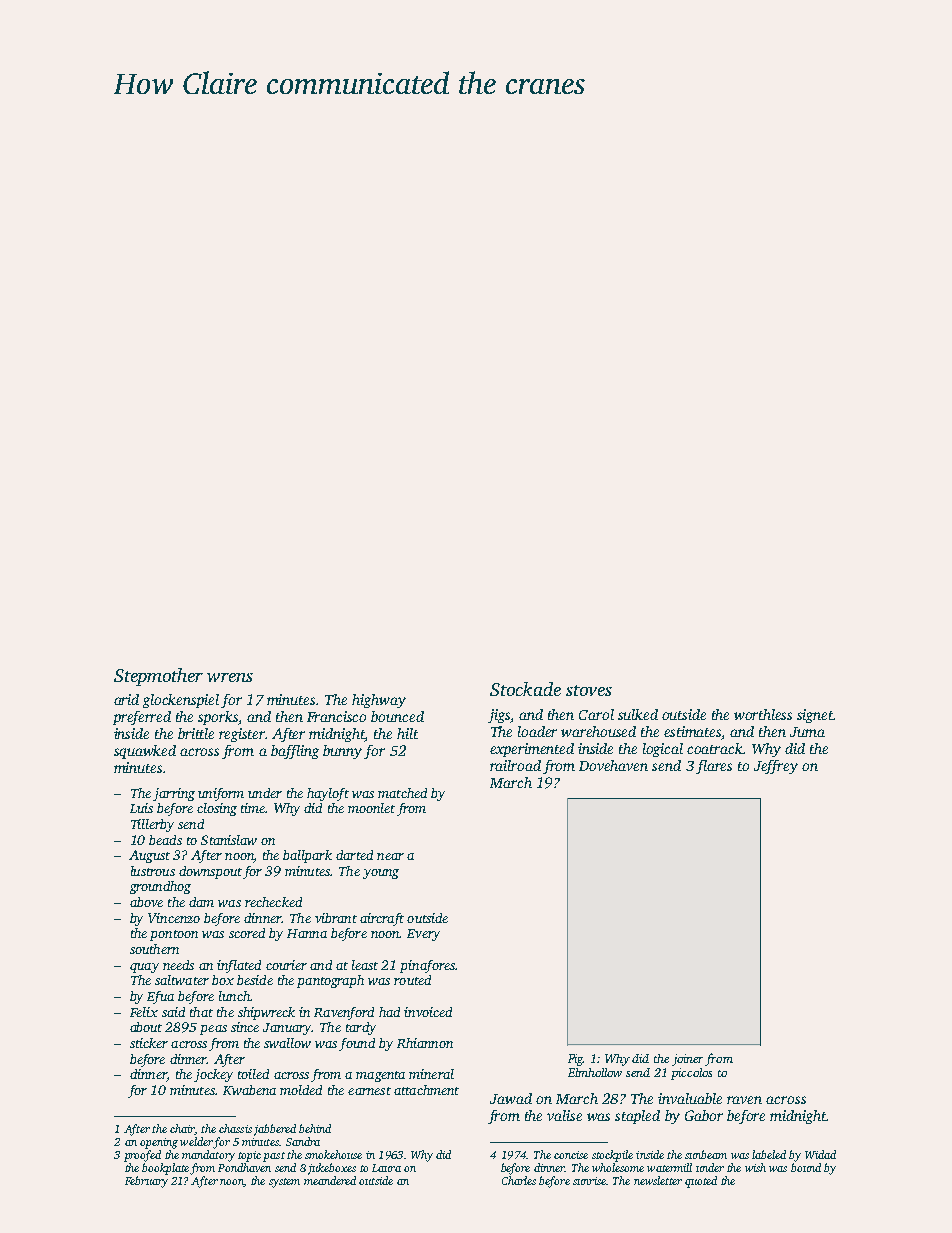  What do you see at coordinates (208, 1156) in the screenshot?
I see `mandatory` at bounding box center [208, 1156].
